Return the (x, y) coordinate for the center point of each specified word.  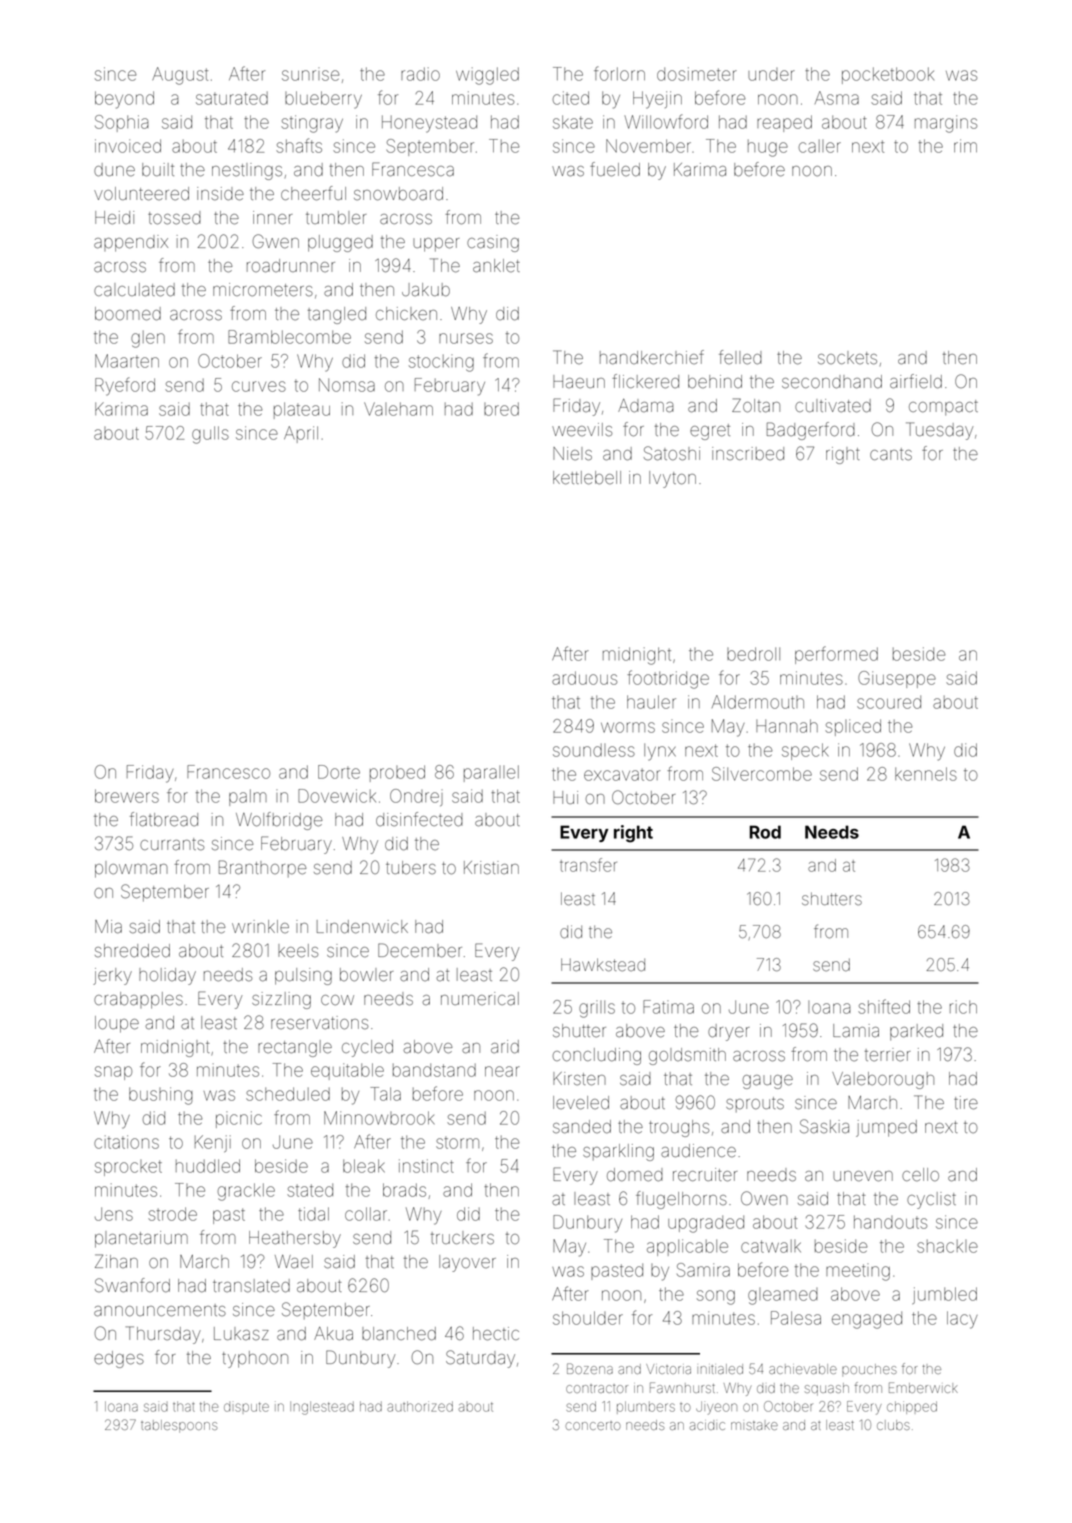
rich (963, 1007)
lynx (660, 752)
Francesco (228, 772)
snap (113, 1073)
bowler (367, 975)
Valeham (398, 409)
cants (891, 454)
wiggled (487, 76)
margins (946, 124)
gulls (210, 435)
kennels (926, 774)
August (180, 76)
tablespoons (179, 1426)
